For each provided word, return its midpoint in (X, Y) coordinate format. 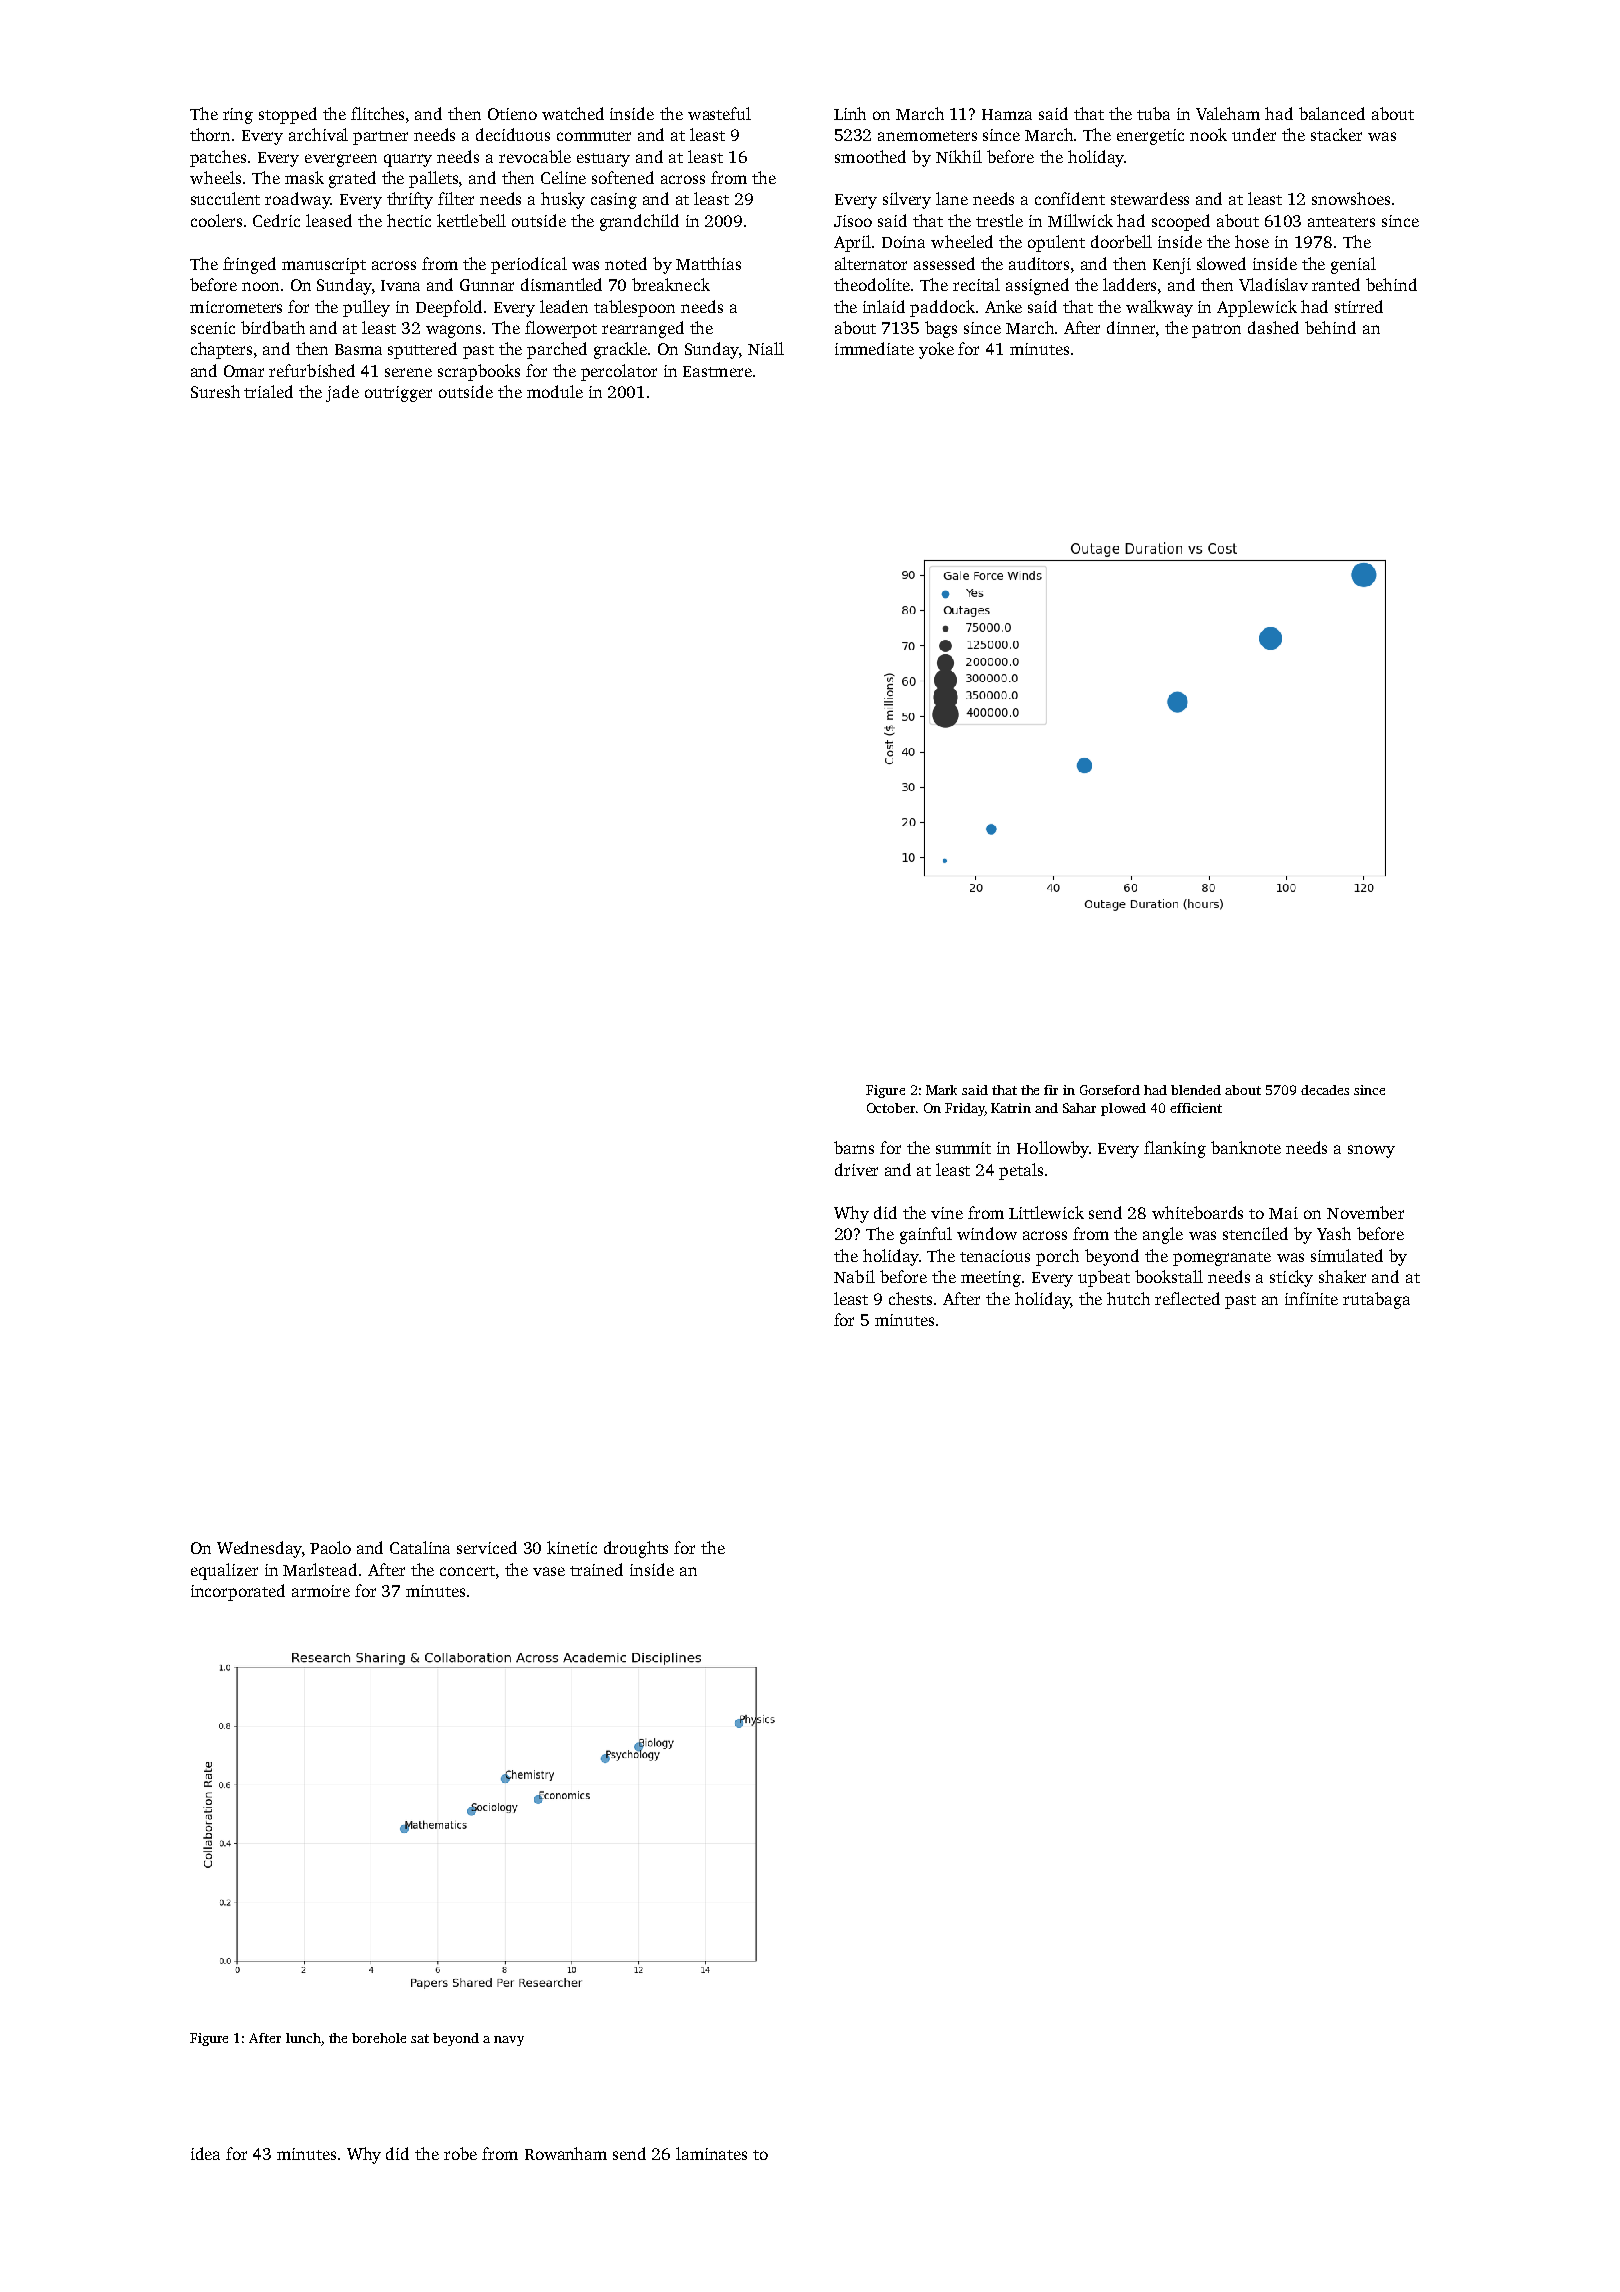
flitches (377, 113)
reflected (1187, 1298)
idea (205, 2153)
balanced (1332, 113)
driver (856, 1169)
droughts (636, 1549)
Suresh (215, 391)
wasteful (719, 113)
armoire (321, 1591)
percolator (619, 372)
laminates (711, 2153)
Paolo (330, 1547)
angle (1163, 1235)
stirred (1359, 306)
